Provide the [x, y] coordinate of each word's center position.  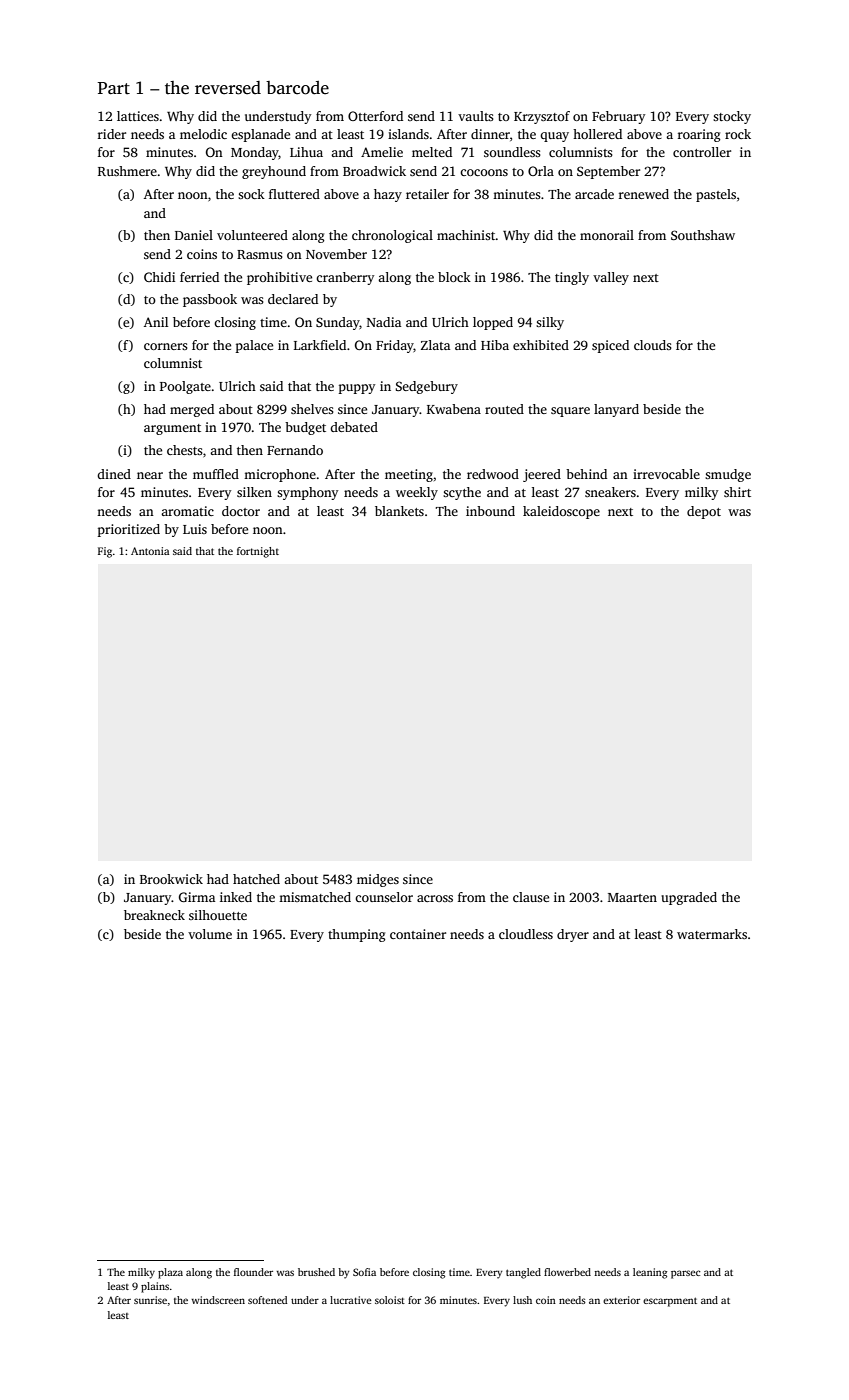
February [618, 117]
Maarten [632, 897]
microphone [280, 475]
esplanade [260, 135]
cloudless [526, 934]
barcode [297, 88]
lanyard [616, 410]
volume [210, 934]
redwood [493, 474]
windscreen [218, 1300]
